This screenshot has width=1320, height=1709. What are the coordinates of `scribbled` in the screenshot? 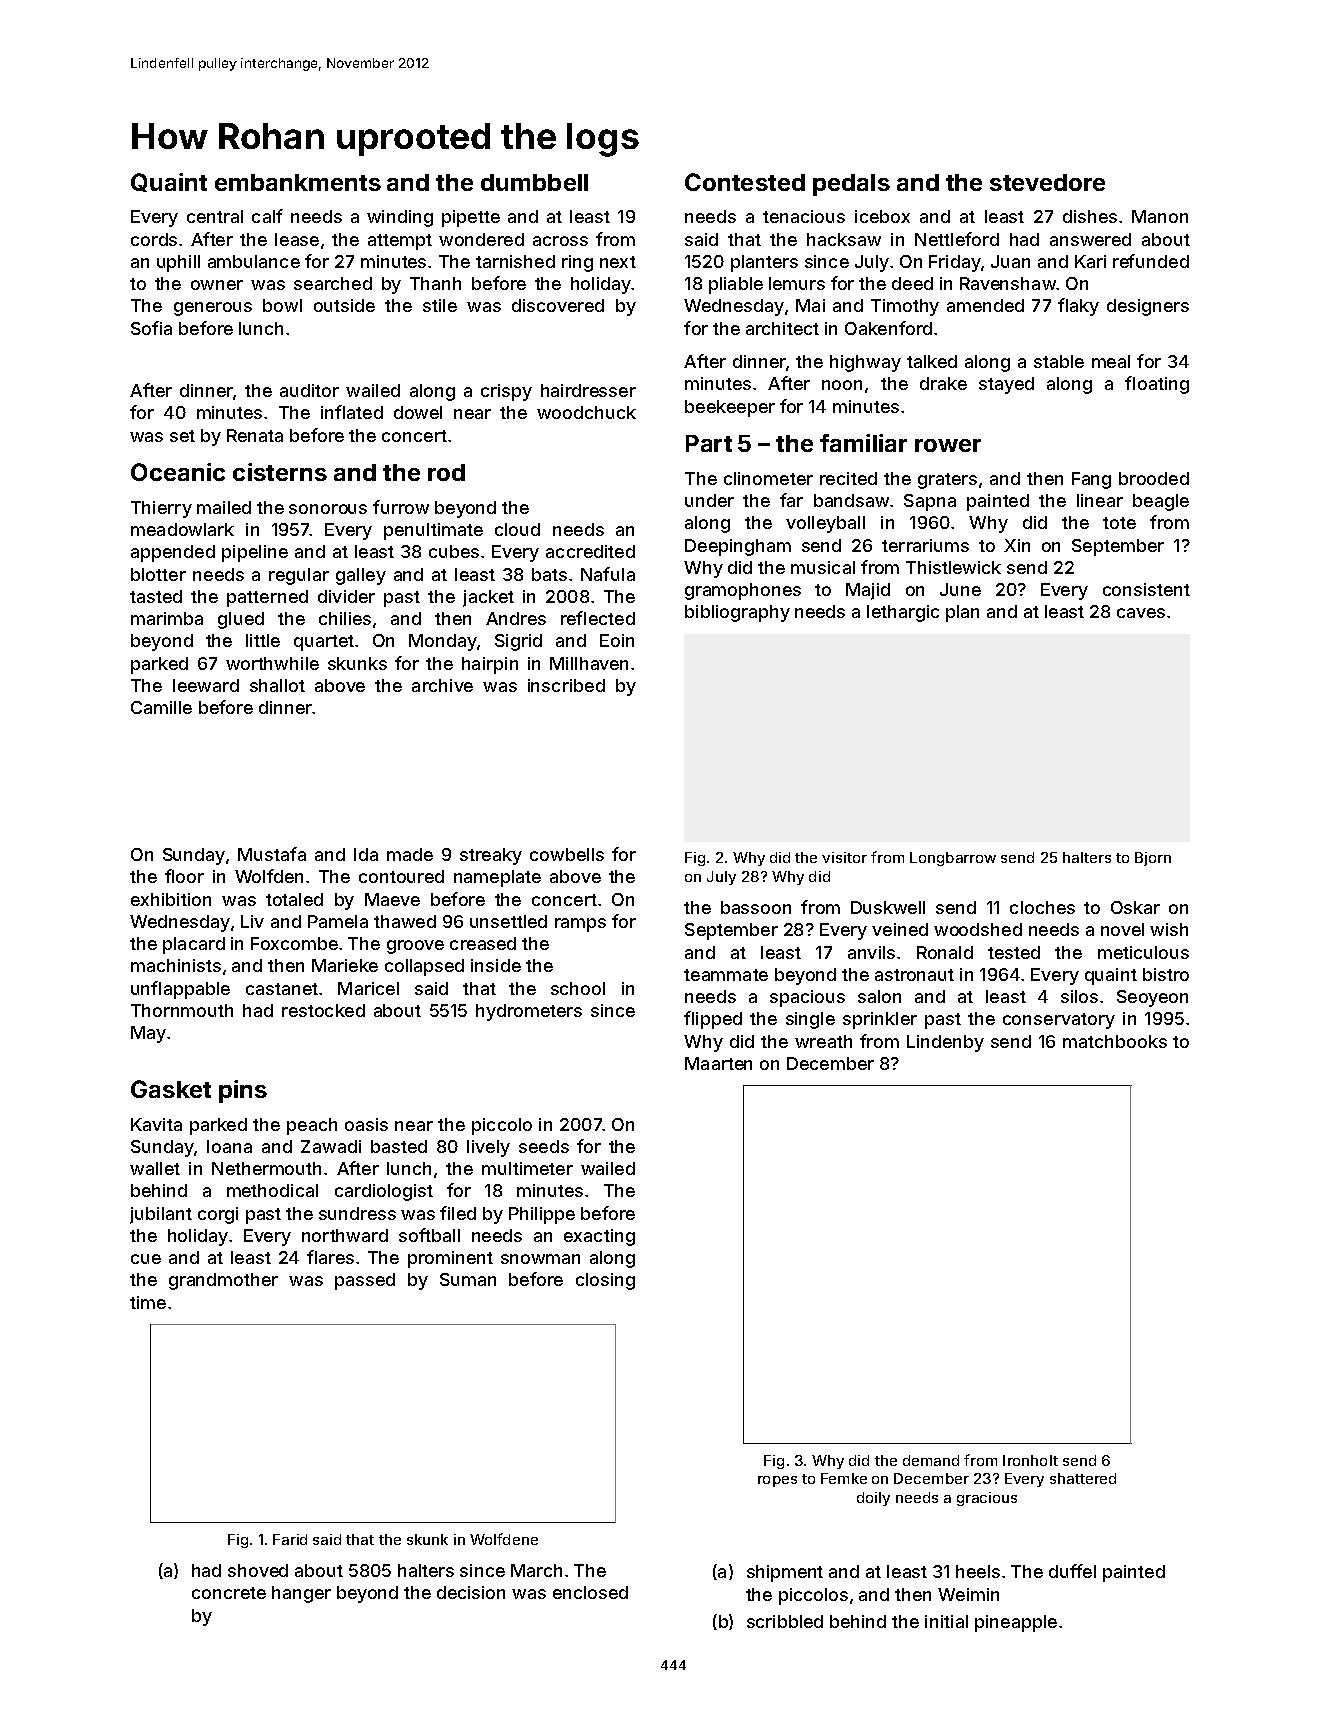 It's located at (785, 1621).
